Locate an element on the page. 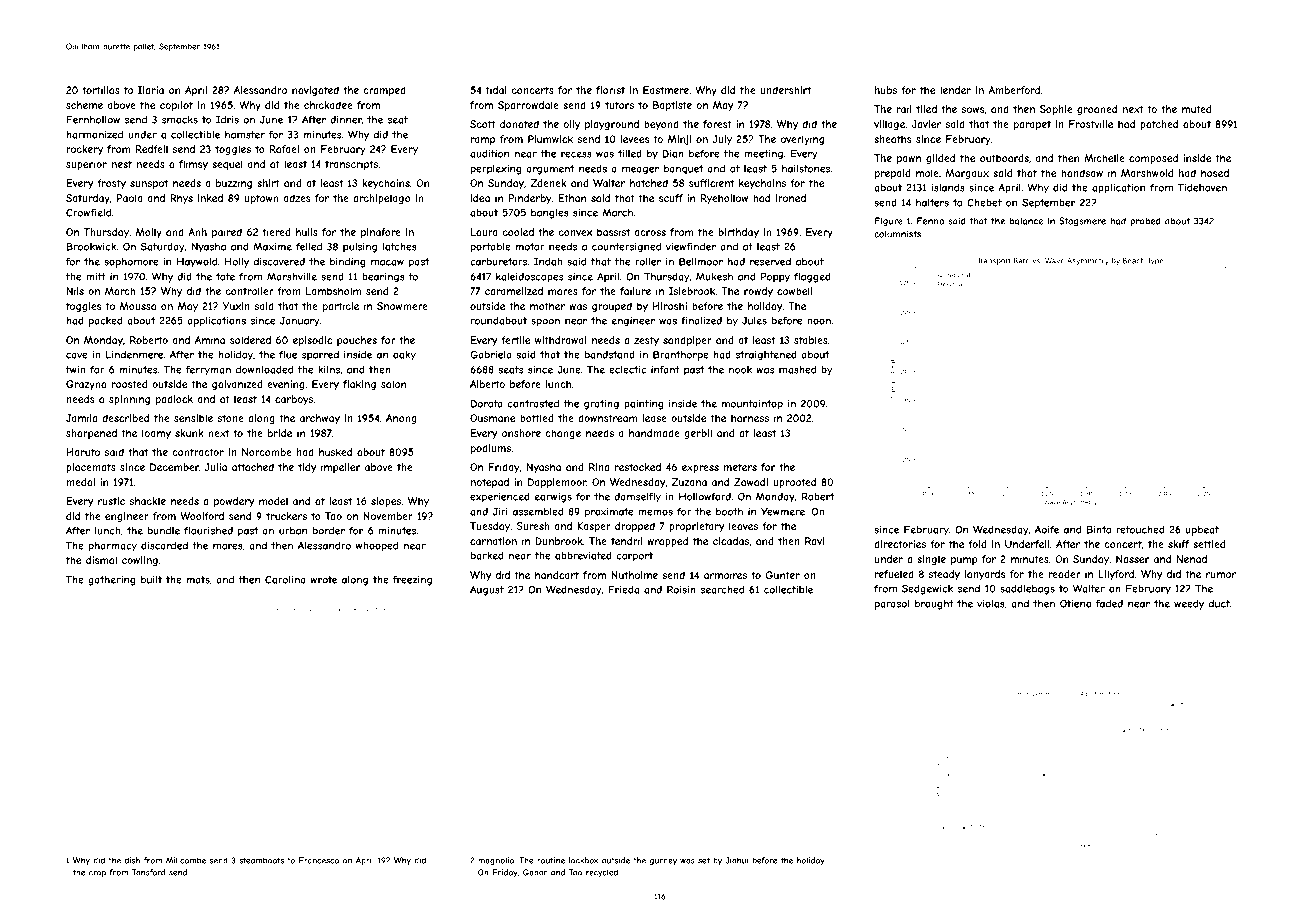 The image size is (1308, 924). noon is located at coordinates (819, 322).
